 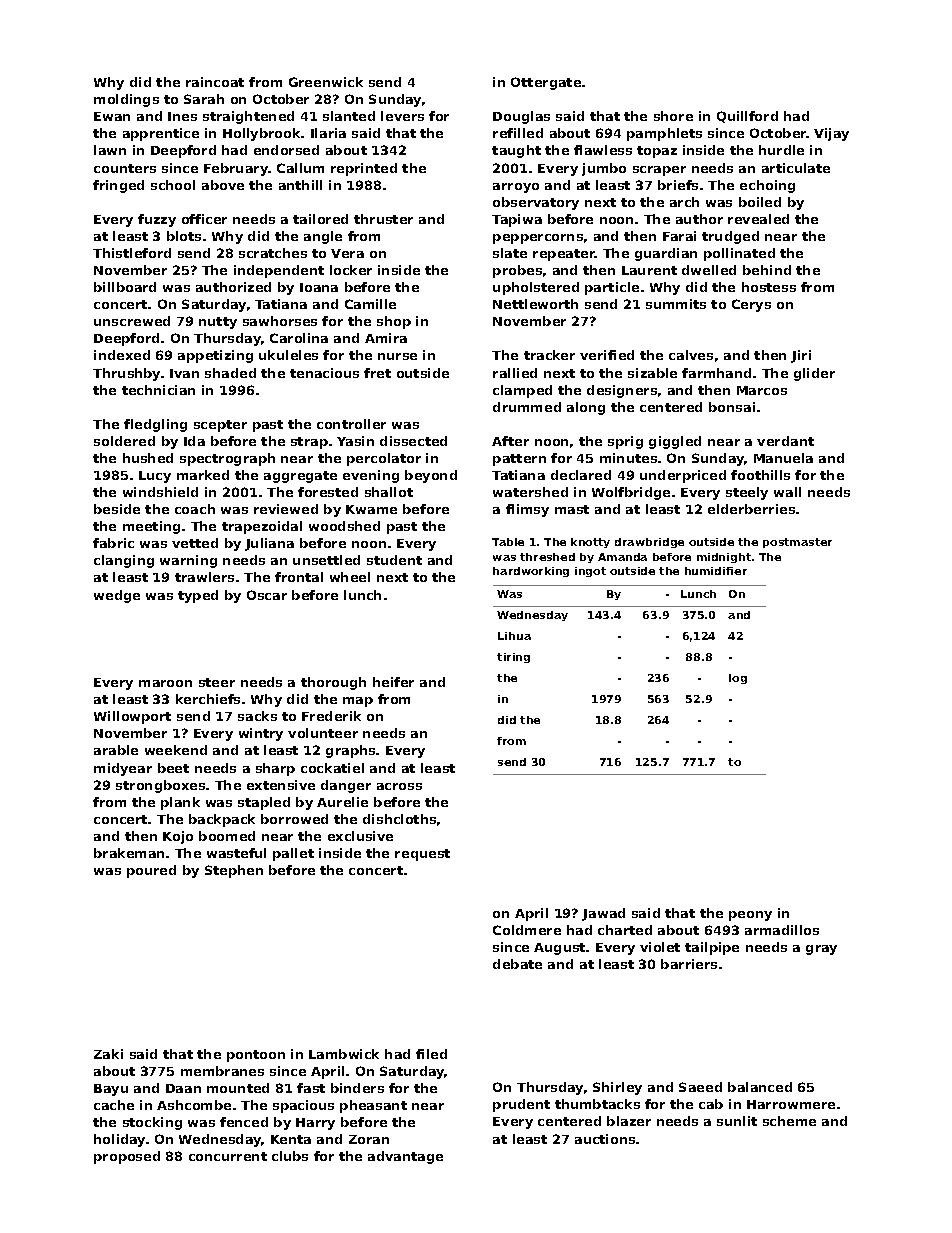 I want to click on Greenwick, so click(x=326, y=82).
